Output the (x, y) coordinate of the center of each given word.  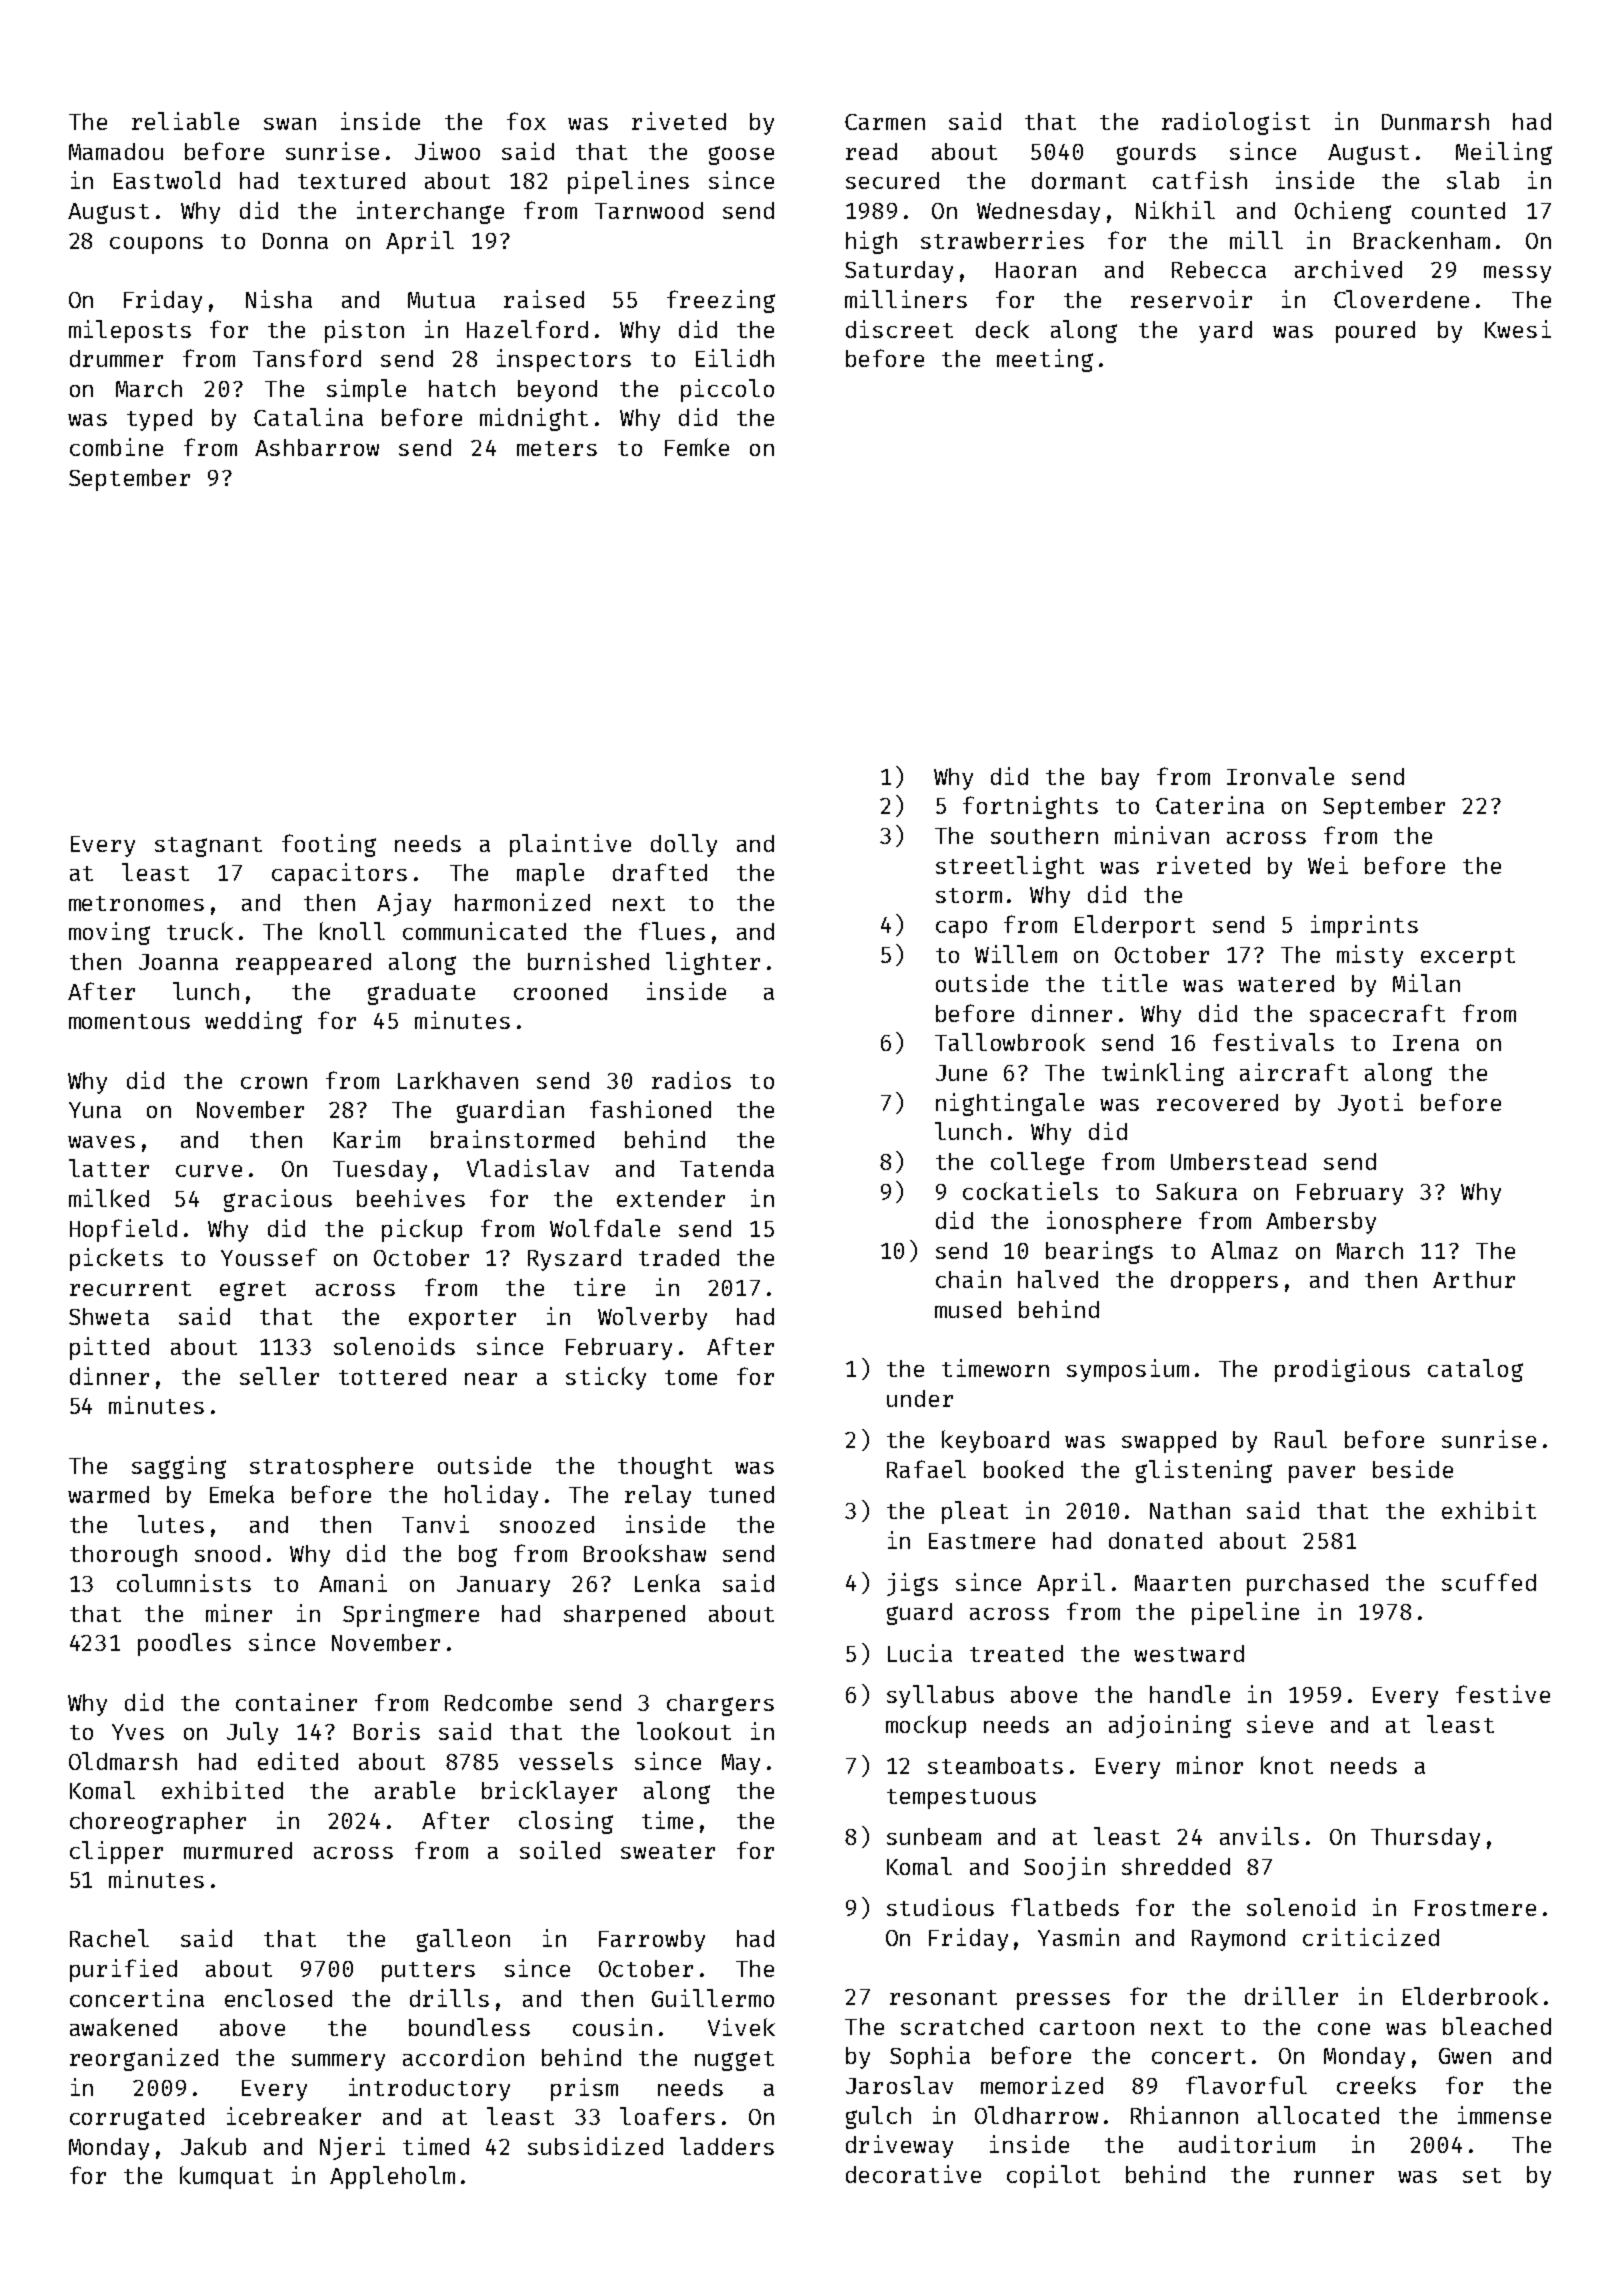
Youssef (269, 1257)
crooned (560, 991)
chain (968, 1279)
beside (1413, 1469)
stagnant (208, 847)
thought (665, 1468)
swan (290, 124)
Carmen (885, 122)
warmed (108, 1494)
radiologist (1236, 123)
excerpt (1468, 958)
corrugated (137, 2119)
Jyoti (1370, 1104)
